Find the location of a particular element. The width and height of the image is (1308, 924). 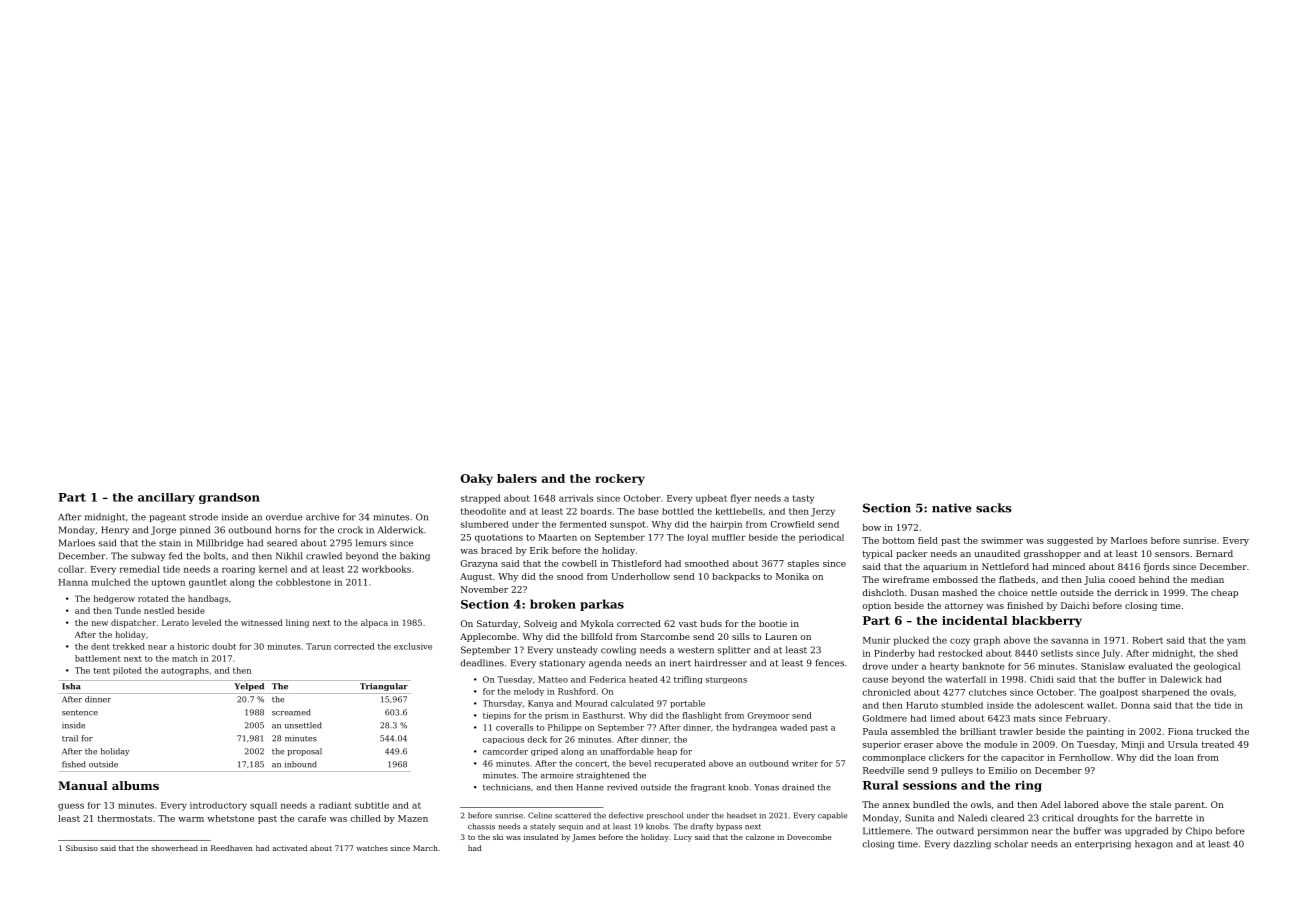

Dovecombe is located at coordinates (809, 837).
